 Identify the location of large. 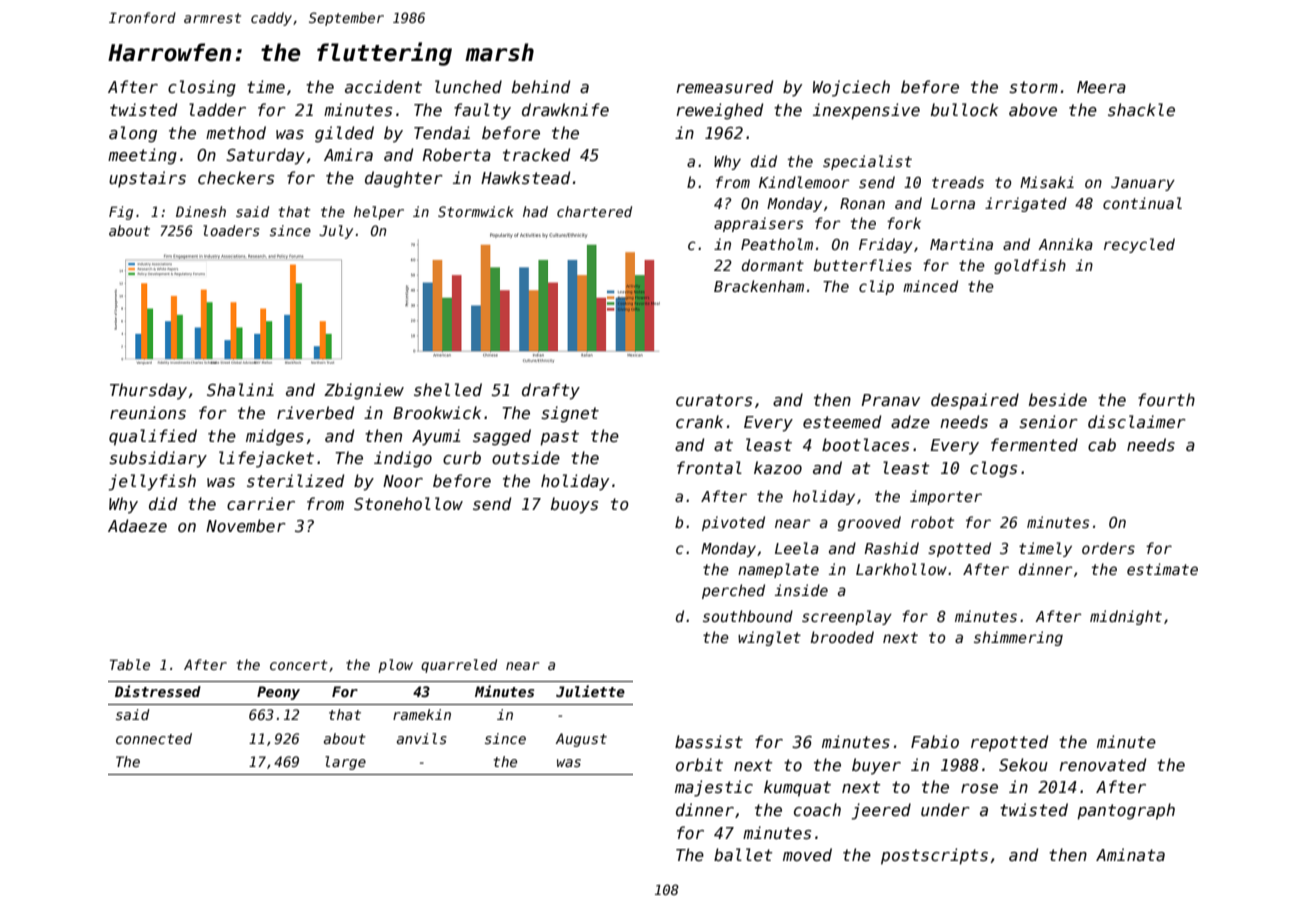
(345, 763).
